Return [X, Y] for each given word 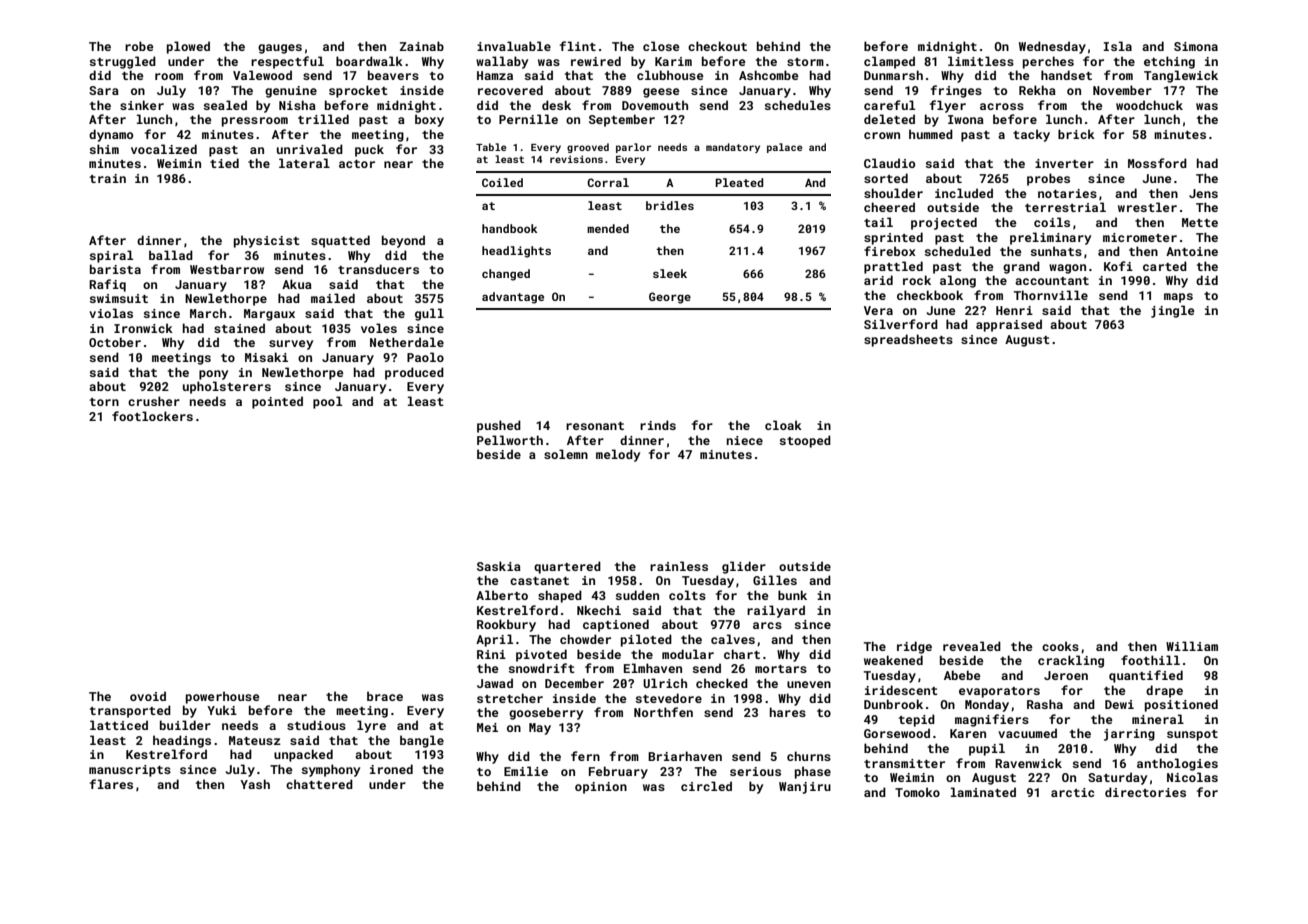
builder [185, 725]
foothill [1150, 660]
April [494, 640]
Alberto [502, 595]
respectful [287, 62]
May [540, 729]
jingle [1173, 311]
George [670, 298]
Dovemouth [655, 105]
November [1122, 90]
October [115, 342]
